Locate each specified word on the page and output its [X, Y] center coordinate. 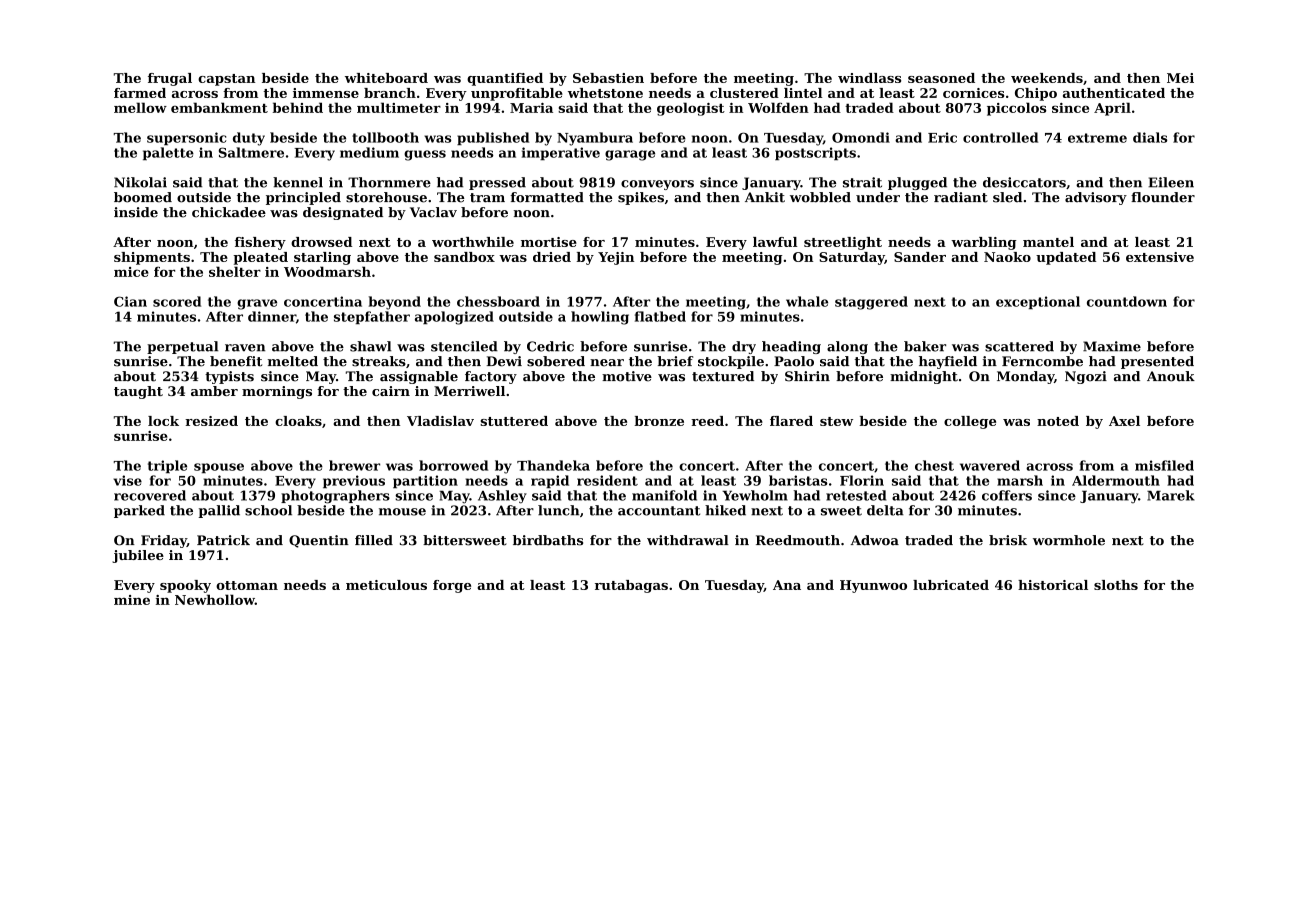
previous [354, 481]
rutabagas [631, 586]
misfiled [1164, 465]
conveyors [657, 185]
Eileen [1171, 182]
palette [168, 153]
